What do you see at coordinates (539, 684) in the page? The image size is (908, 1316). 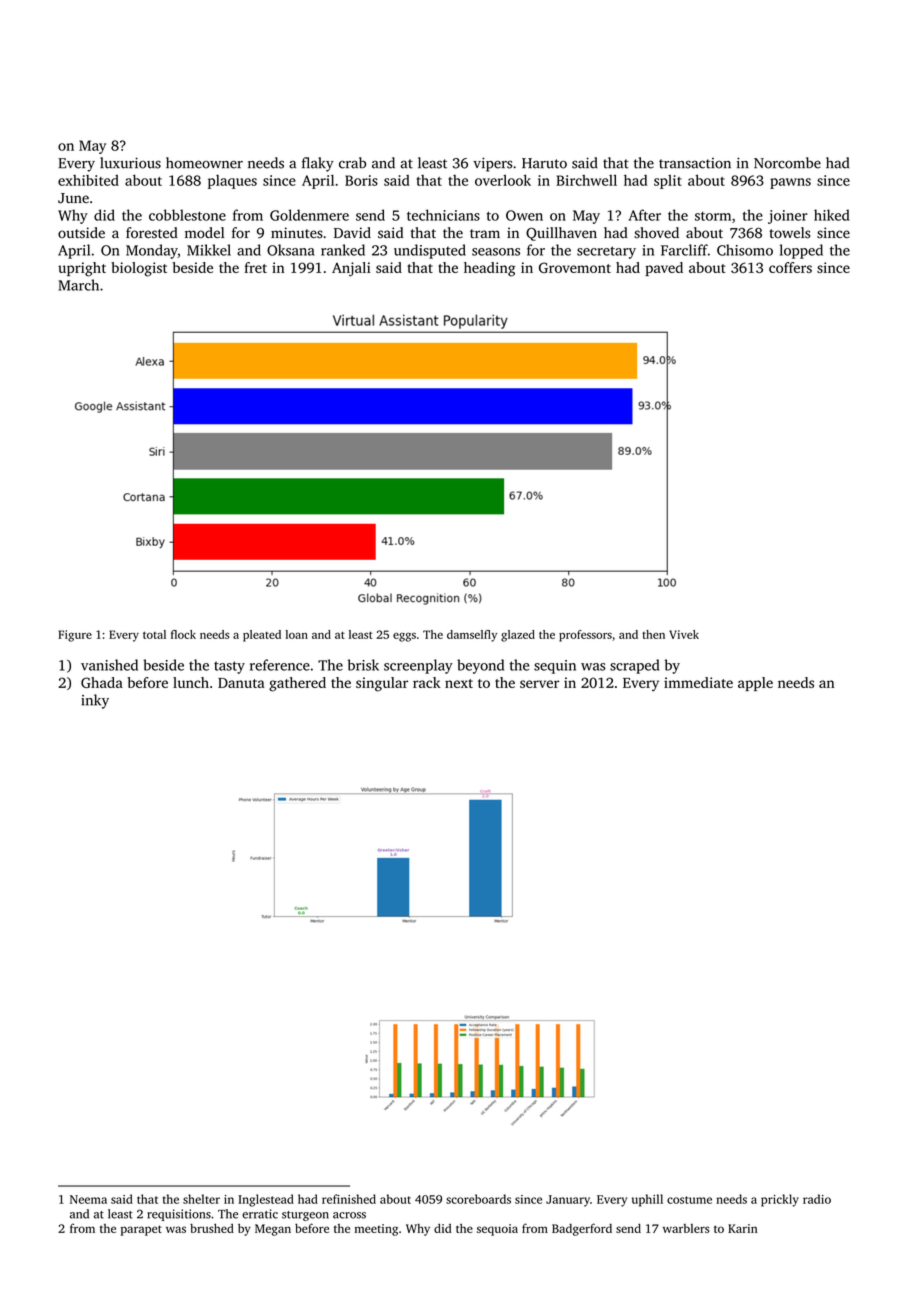 I see `server` at bounding box center [539, 684].
